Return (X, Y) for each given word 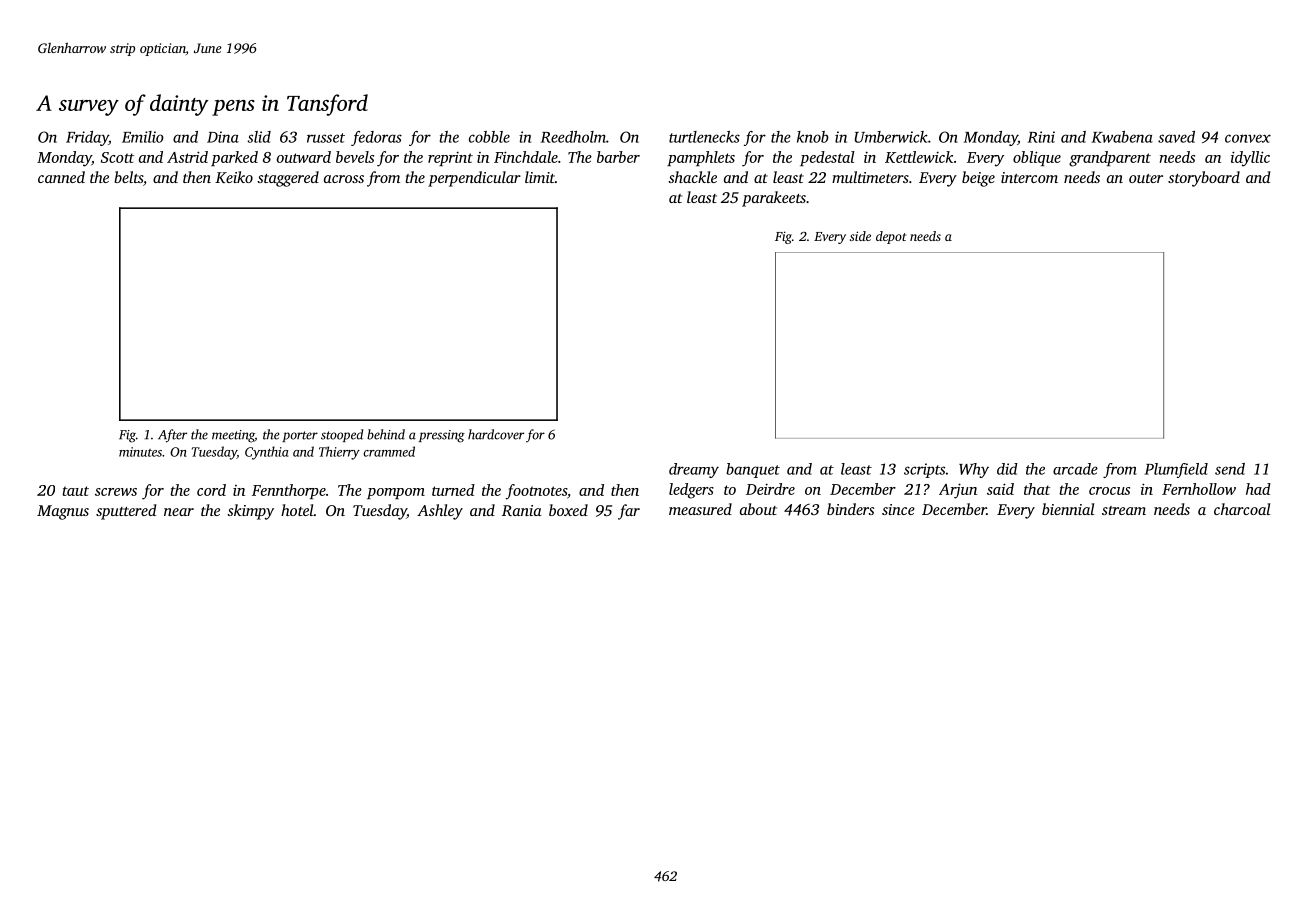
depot (891, 237)
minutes (140, 452)
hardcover (496, 434)
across (344, 179)
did (1007, 469)
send (1230, 469)
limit (540, 177)
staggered (288, 179)
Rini (1041, 137)
